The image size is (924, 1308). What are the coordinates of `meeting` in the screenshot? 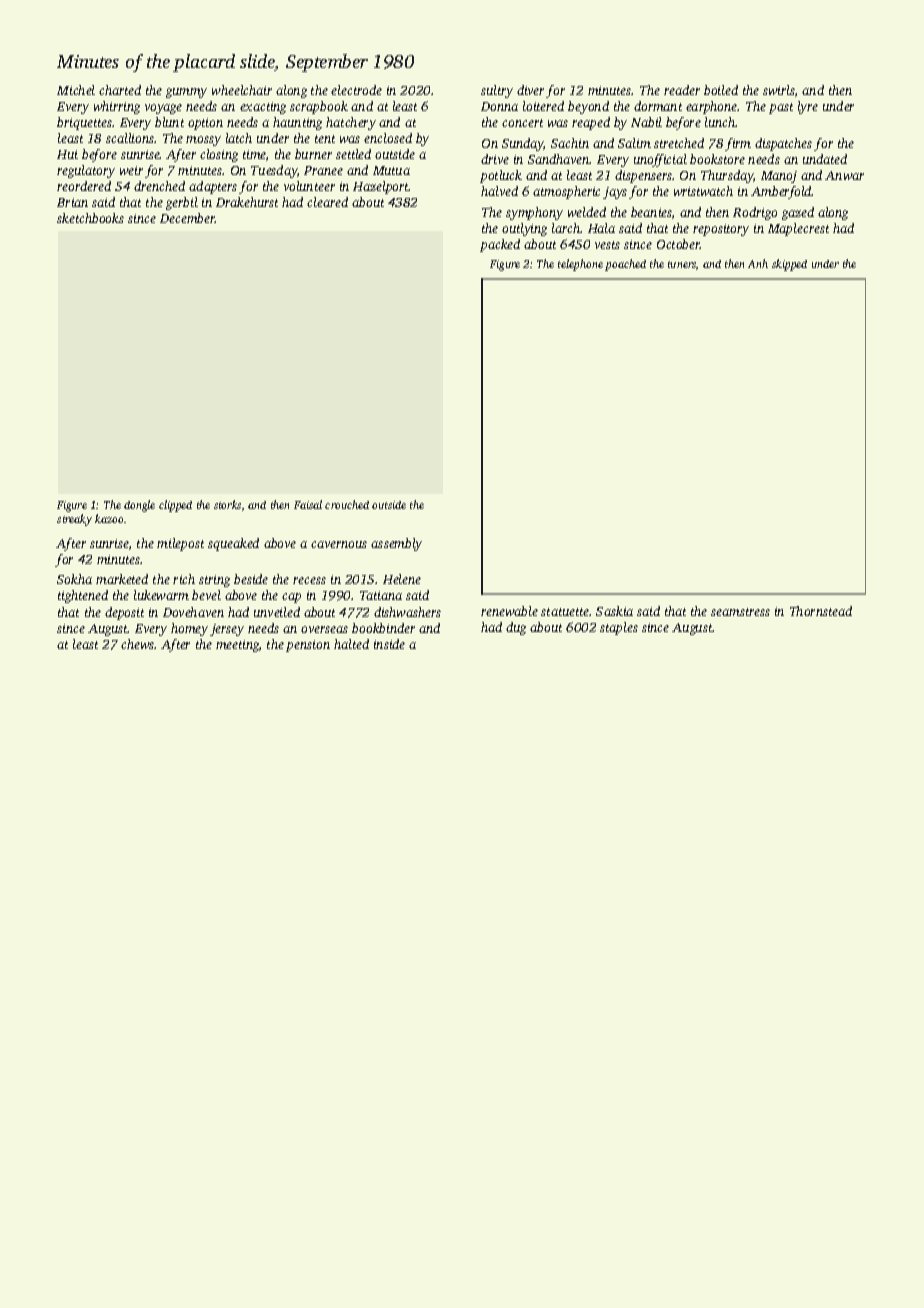 It's located at (237, 646).
